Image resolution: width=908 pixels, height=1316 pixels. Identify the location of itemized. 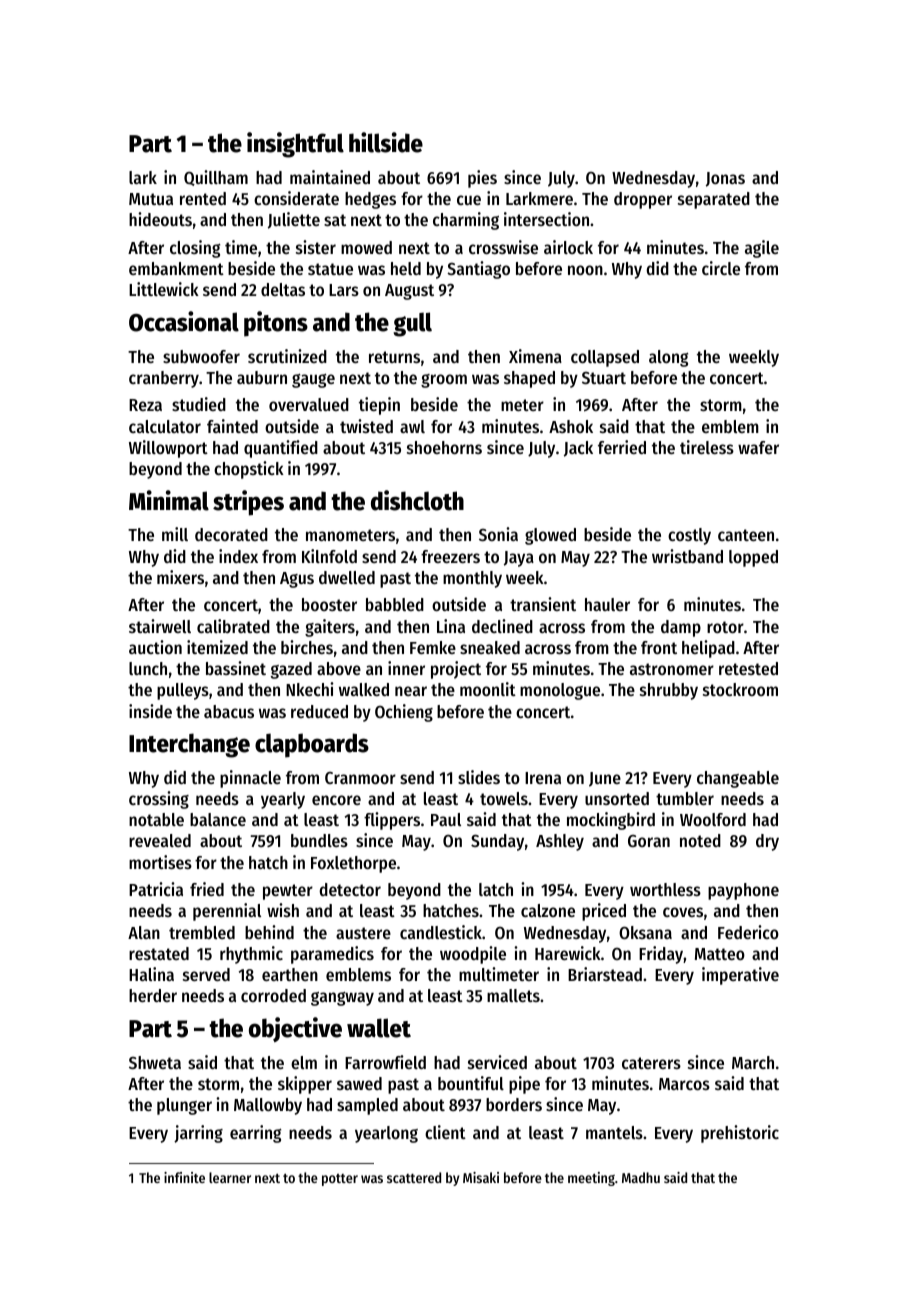
(217, 647).
